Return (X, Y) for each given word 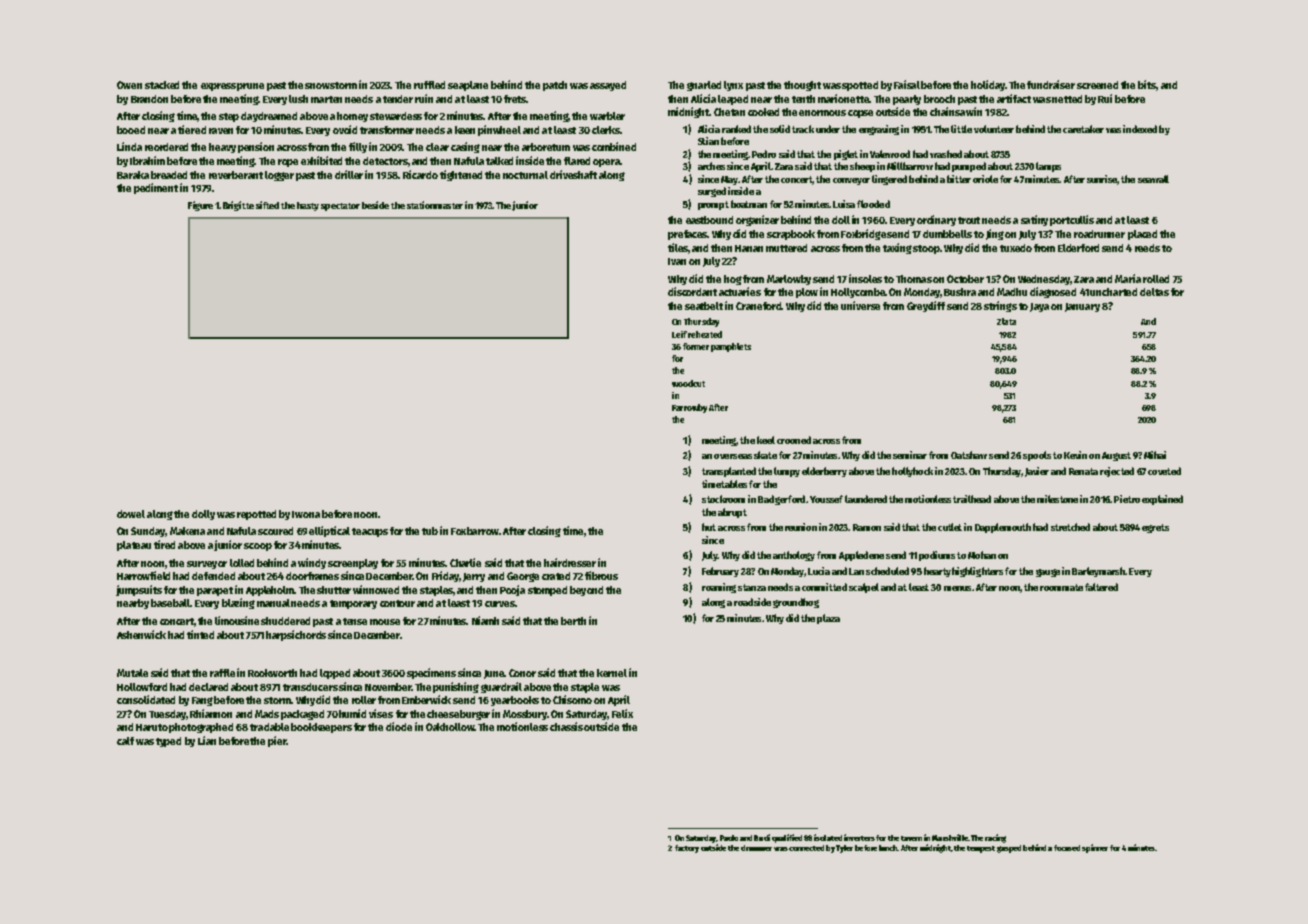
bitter (959, 179)
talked (499, 161)
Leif (679, 334)
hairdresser (570, 562)
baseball (170, 603)
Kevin (1075, 455)
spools (1037, 456)
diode (399, 726)
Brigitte (238, 206)
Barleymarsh (1098, 572)
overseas (733, 456)
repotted (256, 515)
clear (437, 147)
